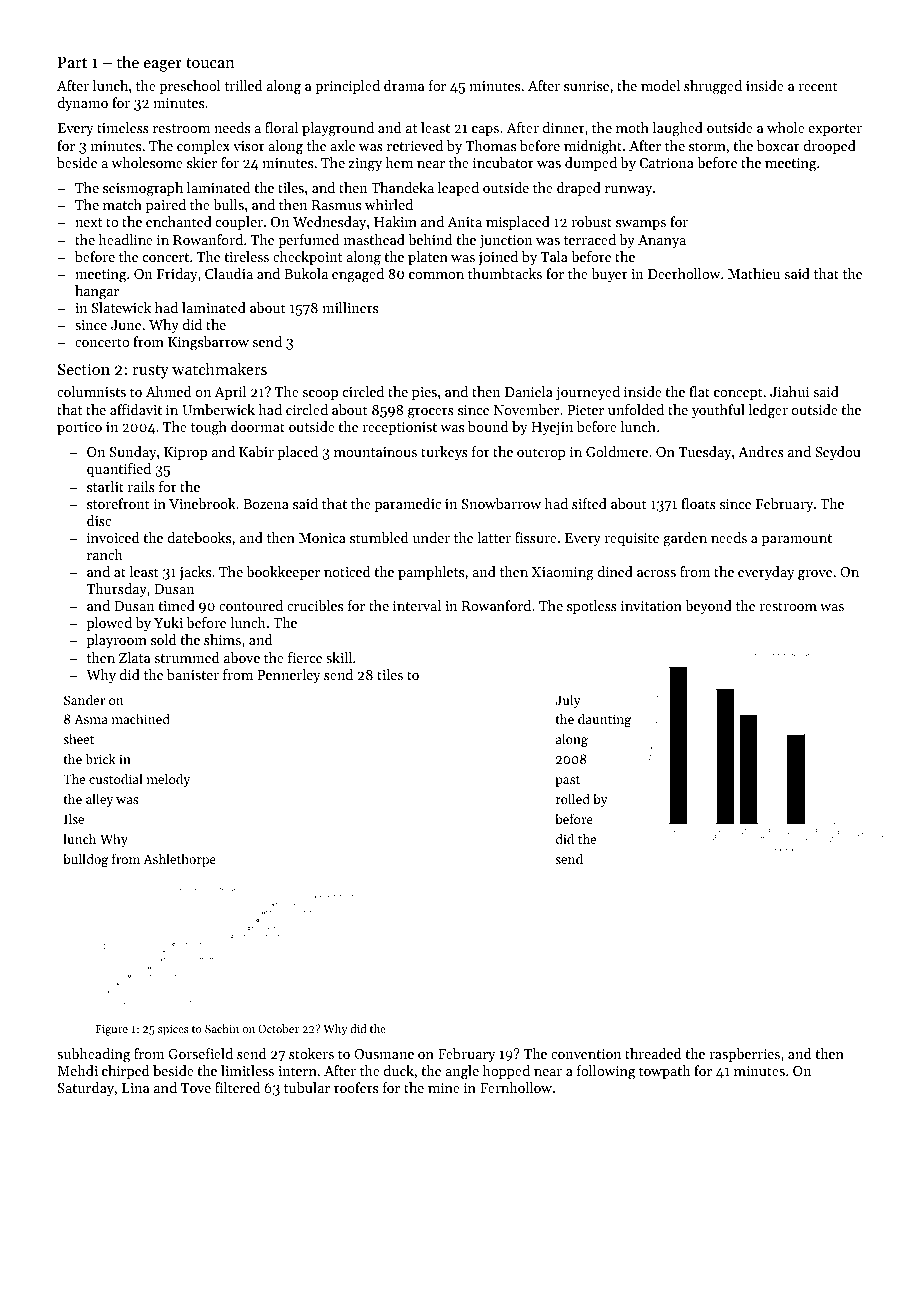  I want to click on Part, so click(72, 62).
